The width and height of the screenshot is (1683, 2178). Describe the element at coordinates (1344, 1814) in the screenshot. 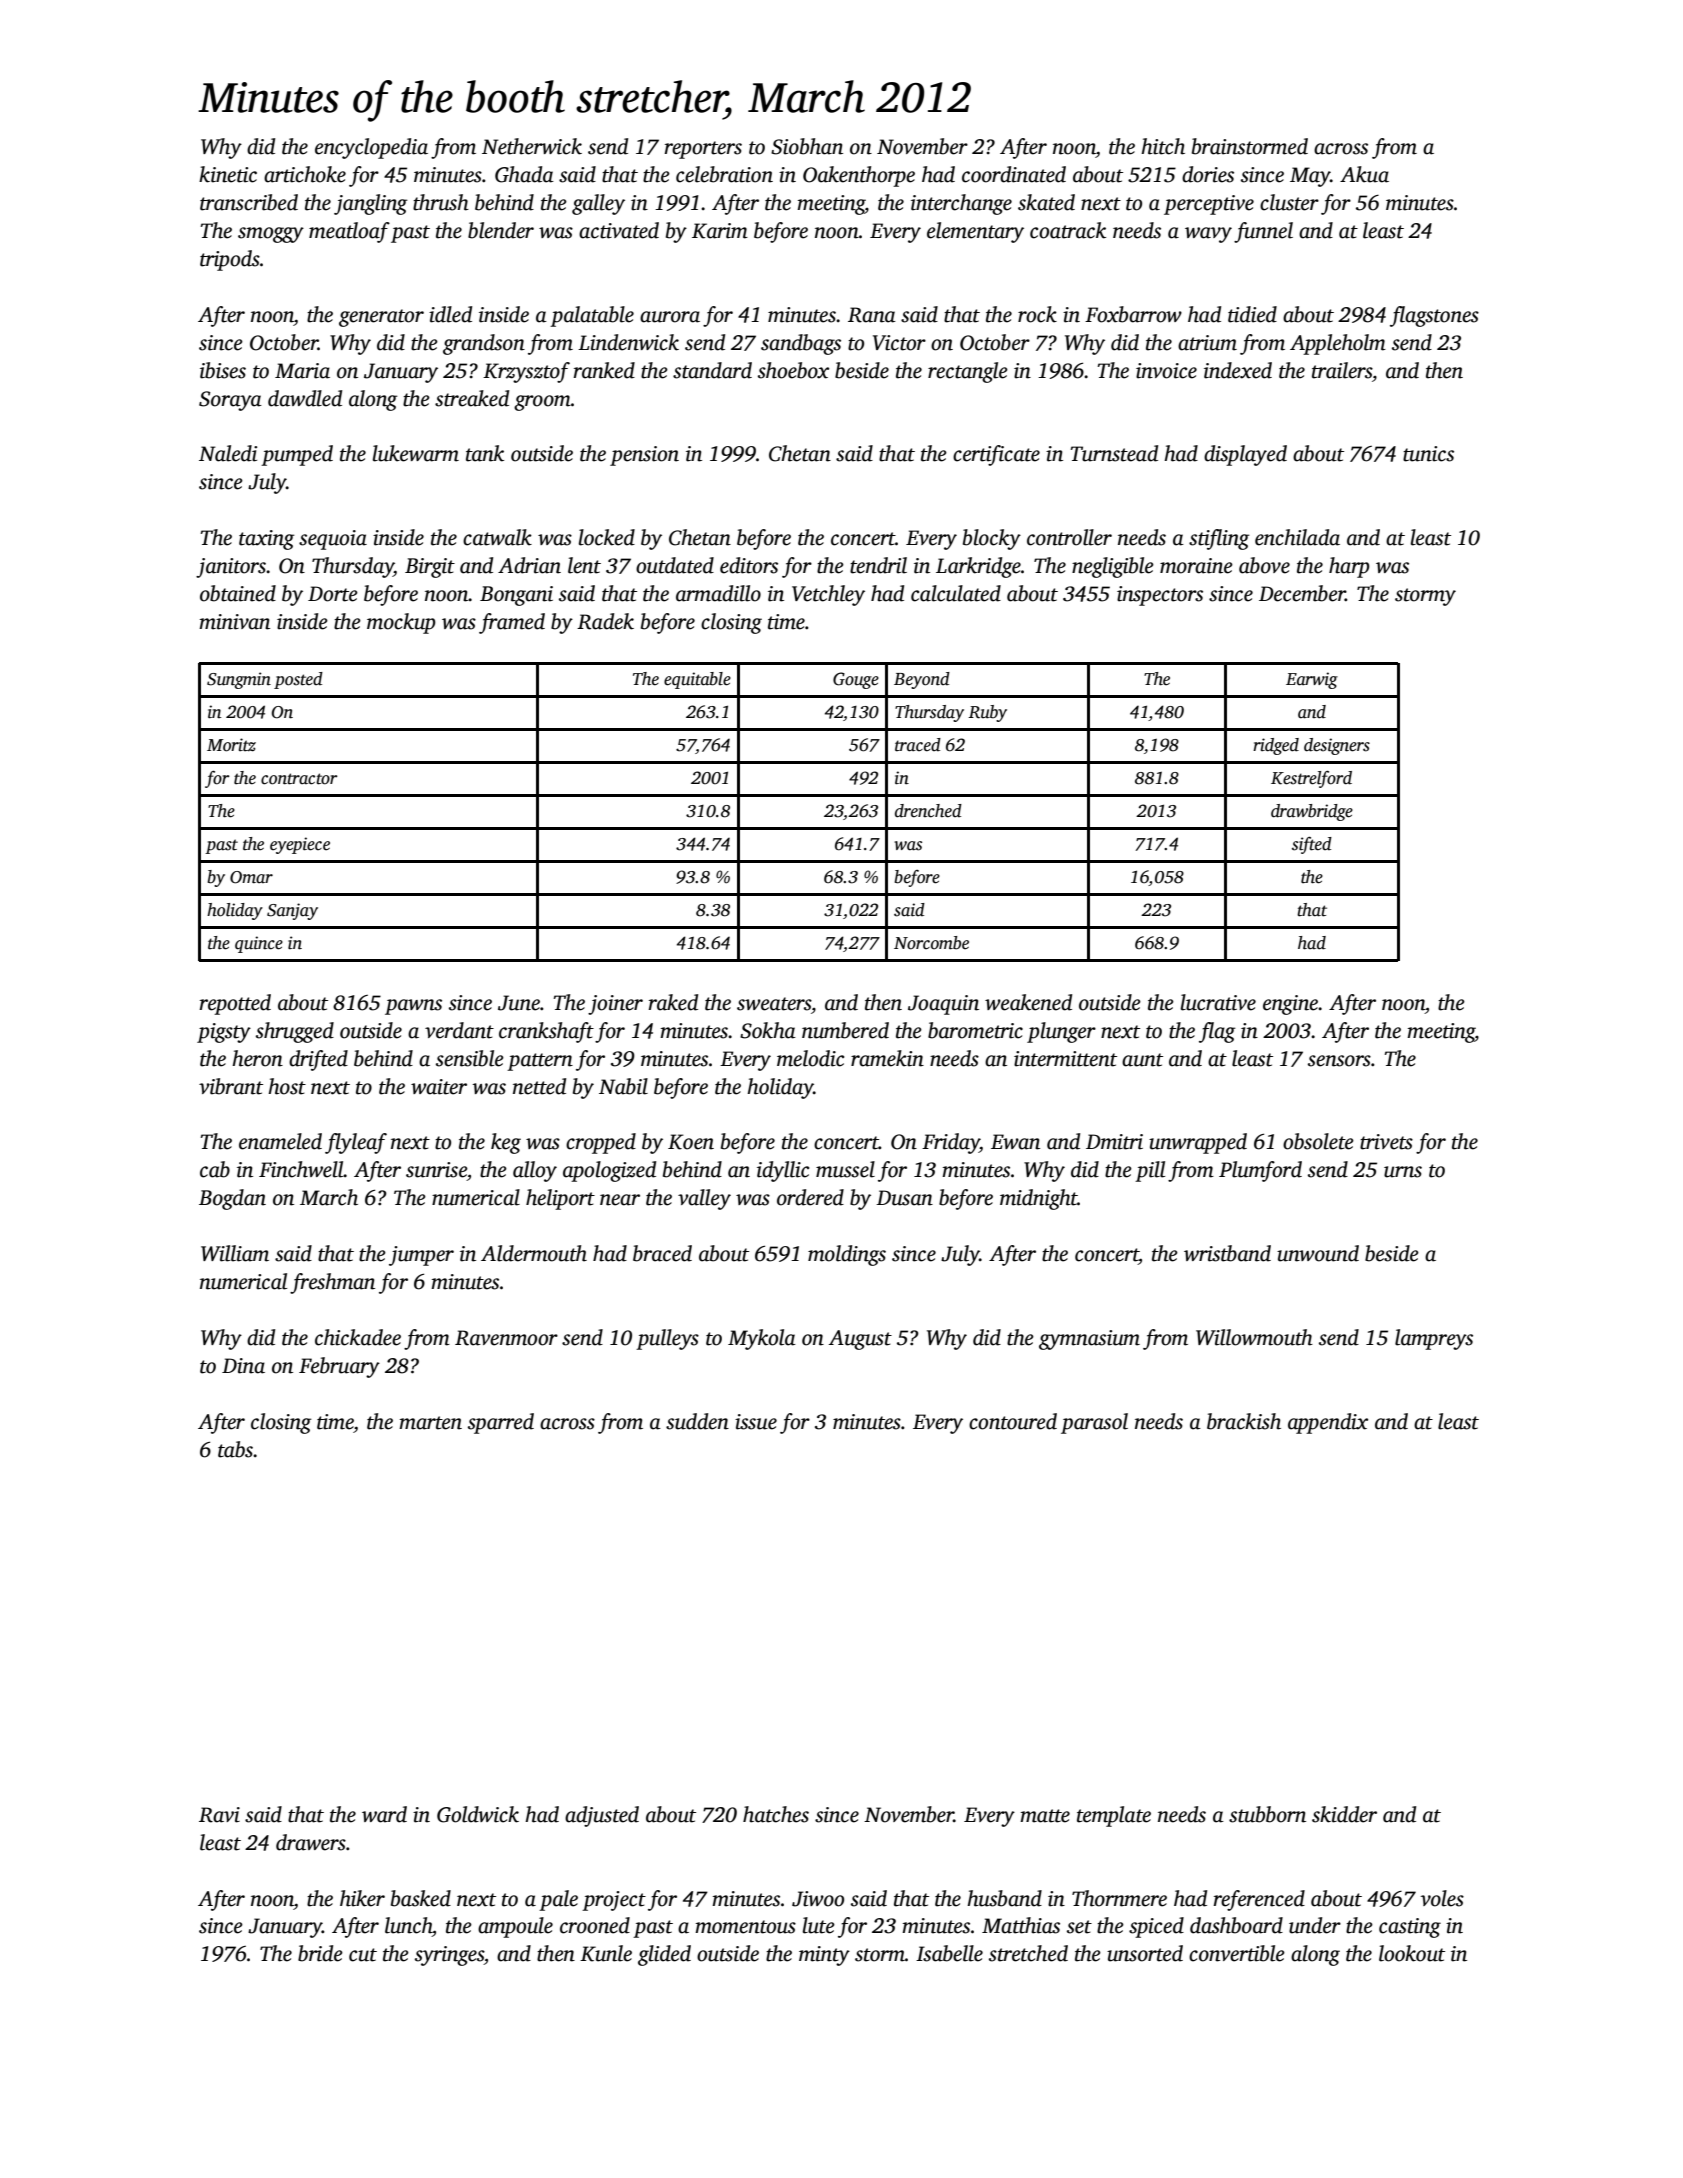

I see `skidder` at that location.
